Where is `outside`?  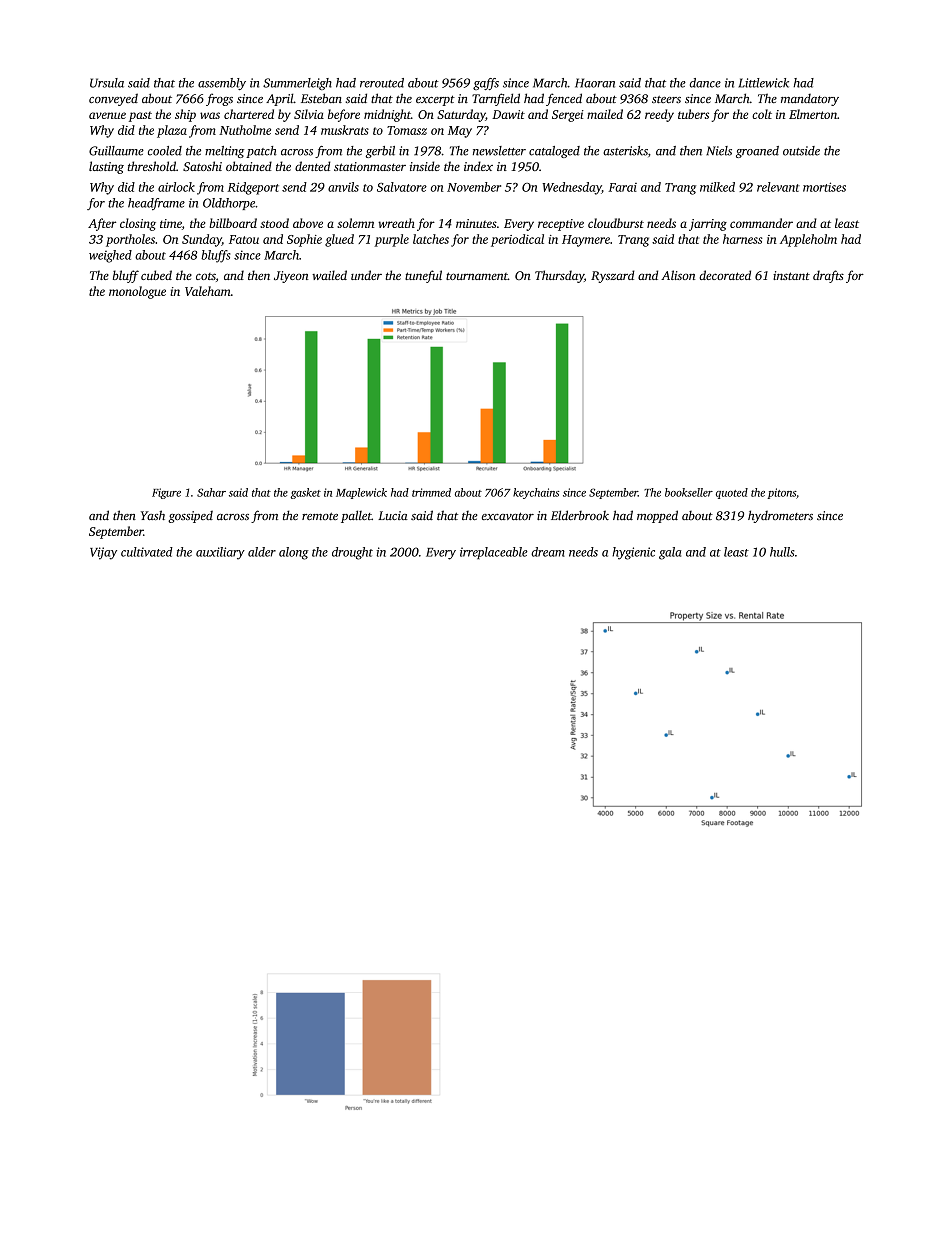 outside is located at coordinates (801, 151).
